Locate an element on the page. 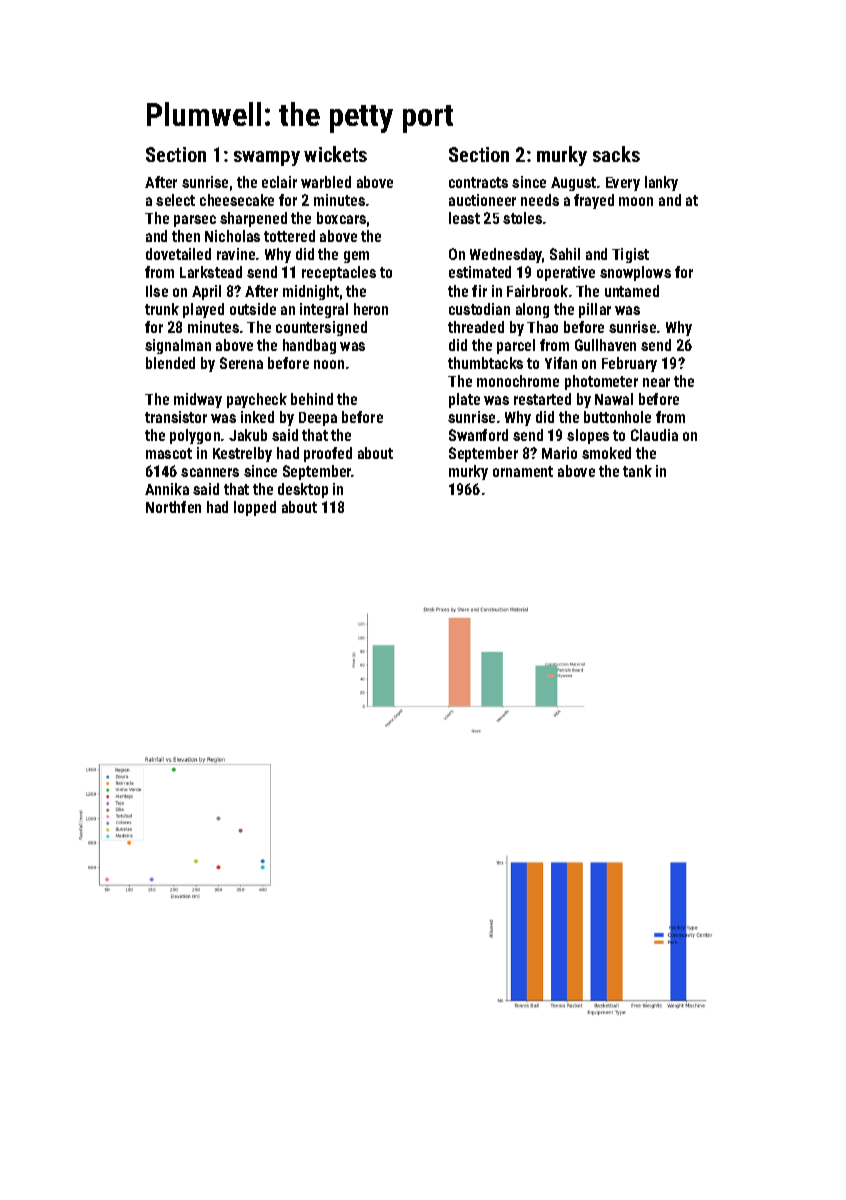  smoked is located at coordinates (606, 453).
